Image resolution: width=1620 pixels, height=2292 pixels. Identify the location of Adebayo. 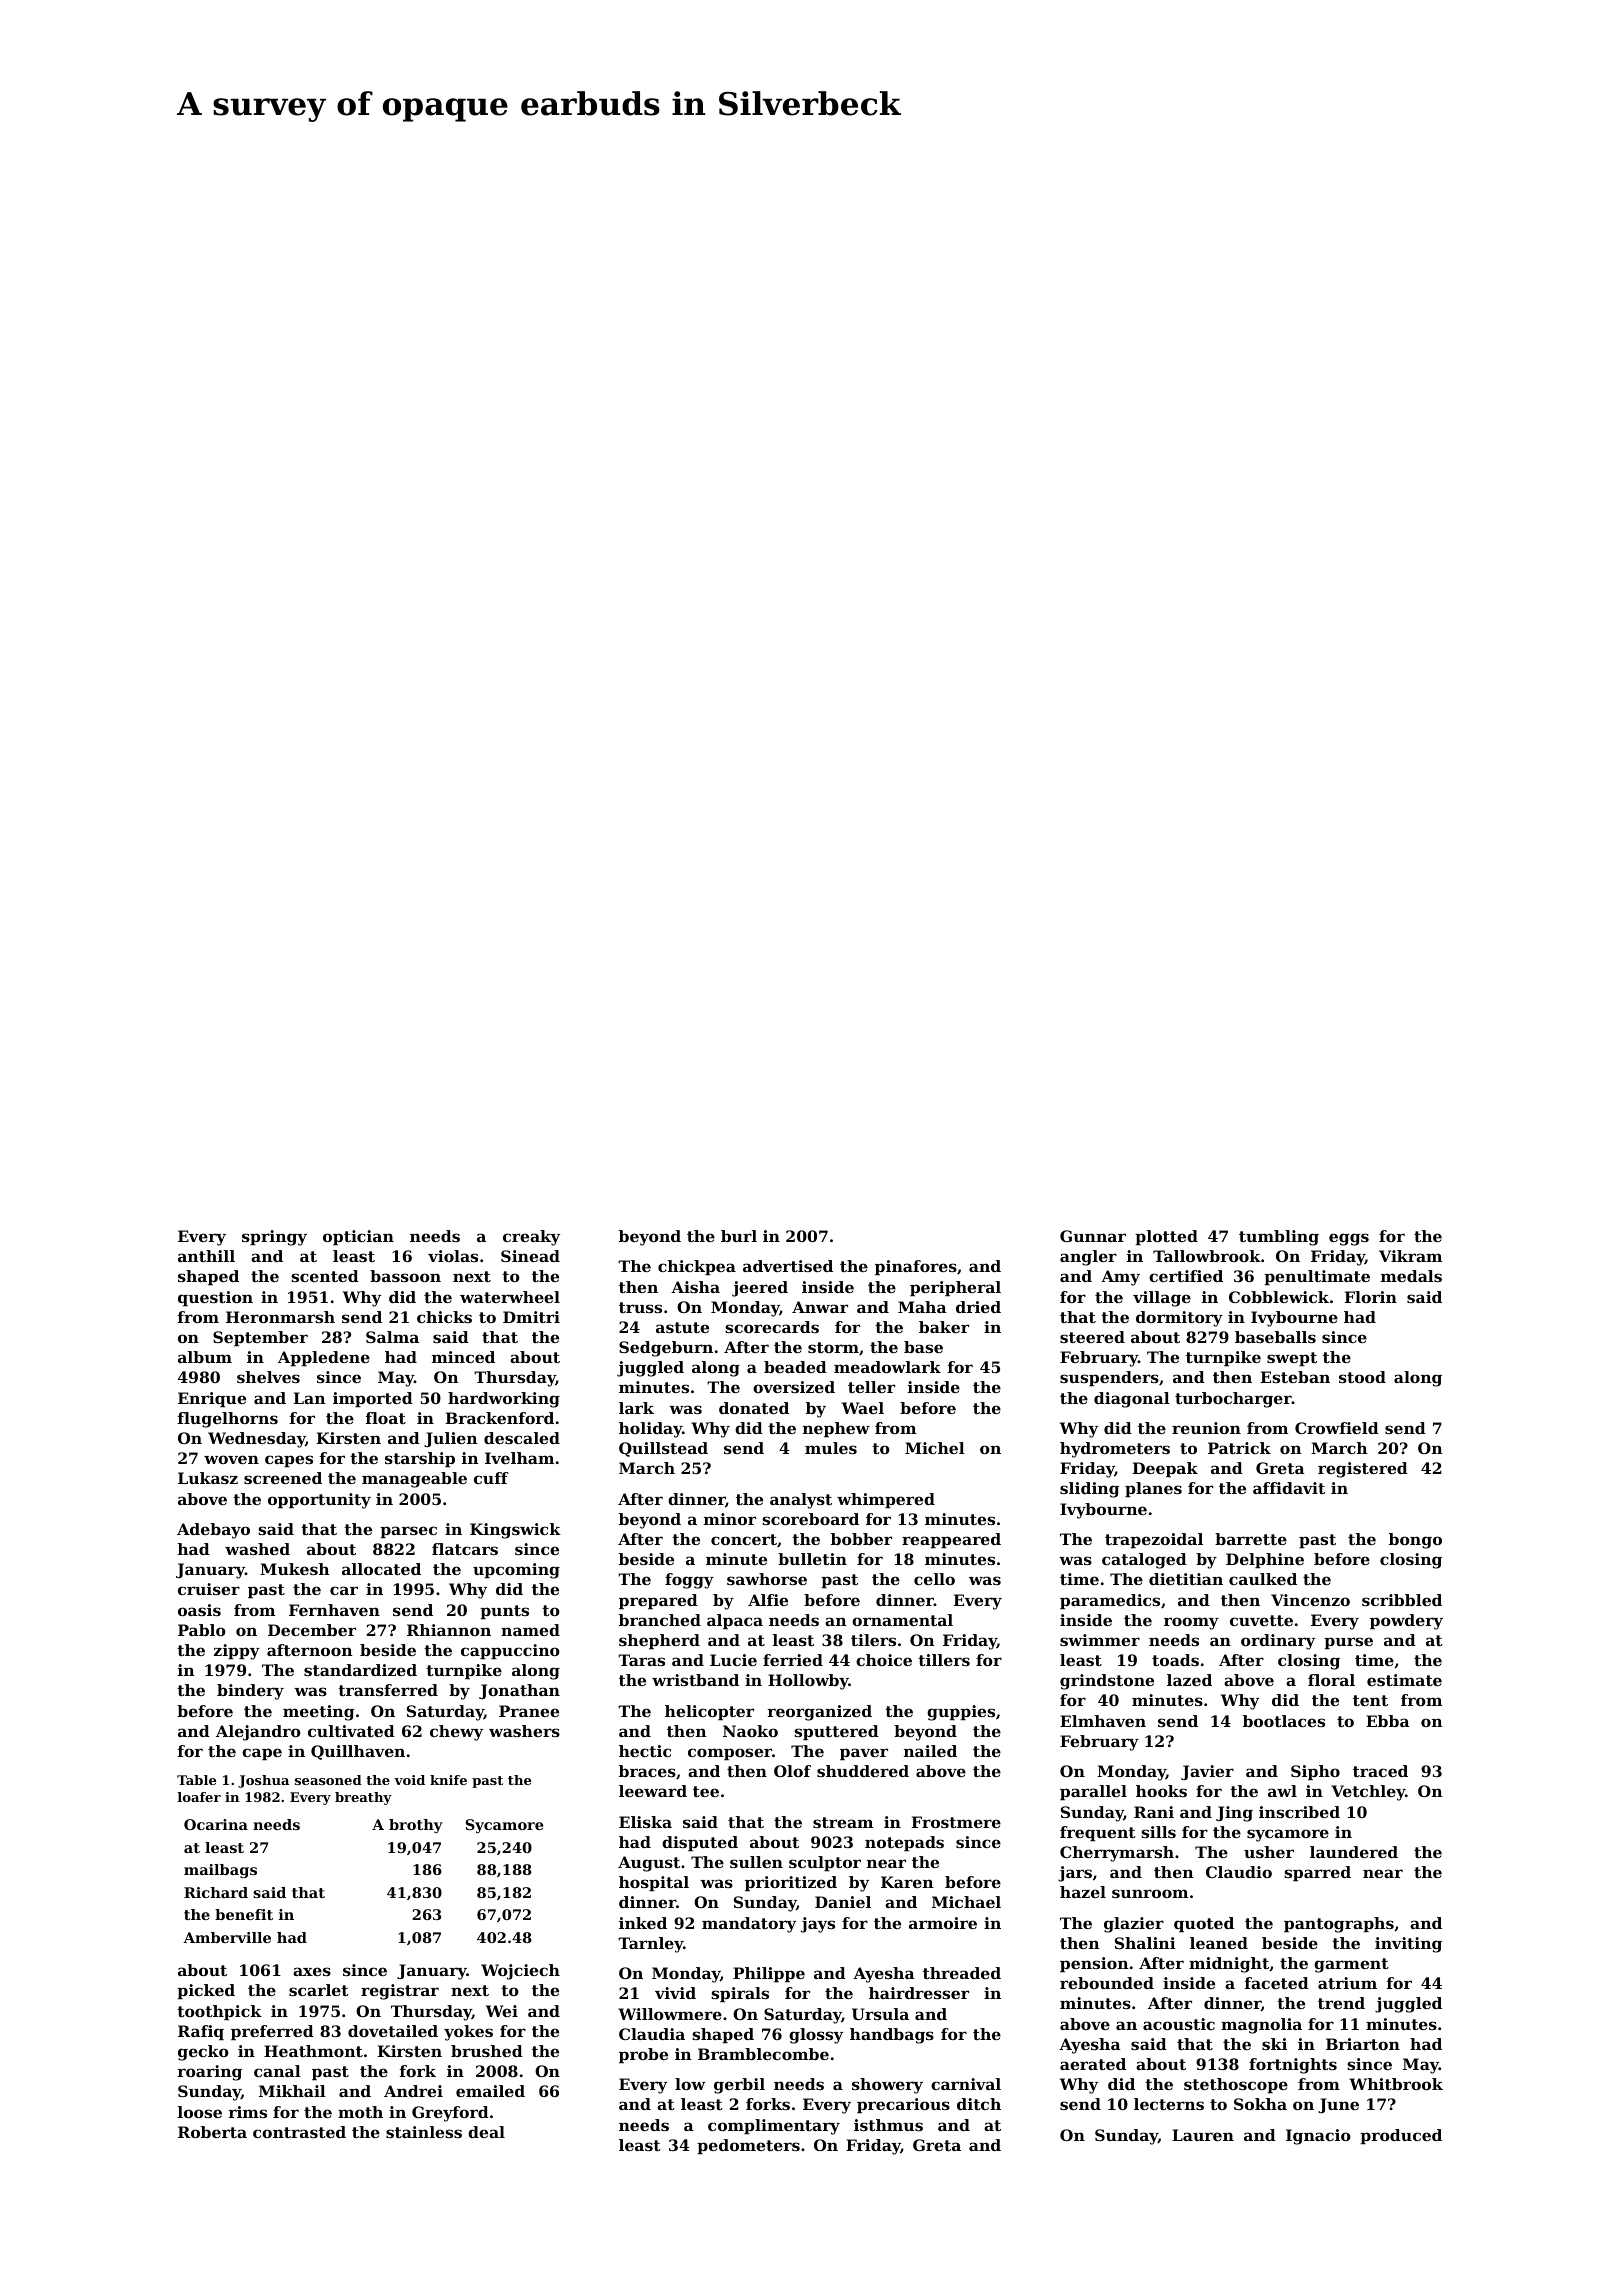
(213, 1531).
